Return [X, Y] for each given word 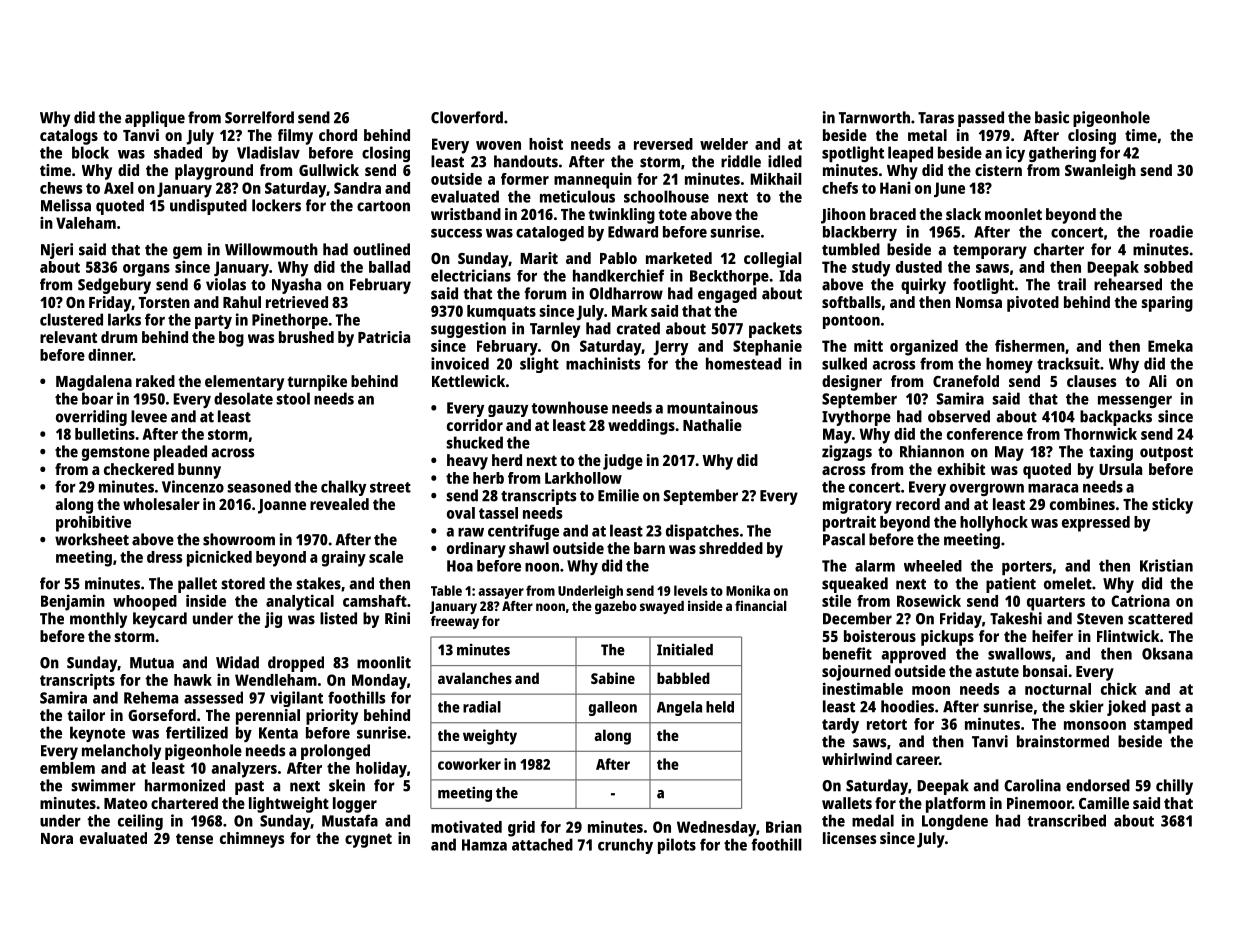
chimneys [252, 840]
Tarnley [555, 330]
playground [214, 172]
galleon [613, 708]
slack [963, 214]
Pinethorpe [290, 321]
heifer [1052, 636]
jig [273, 620]
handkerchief [618, 275]
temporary [990, 252]
